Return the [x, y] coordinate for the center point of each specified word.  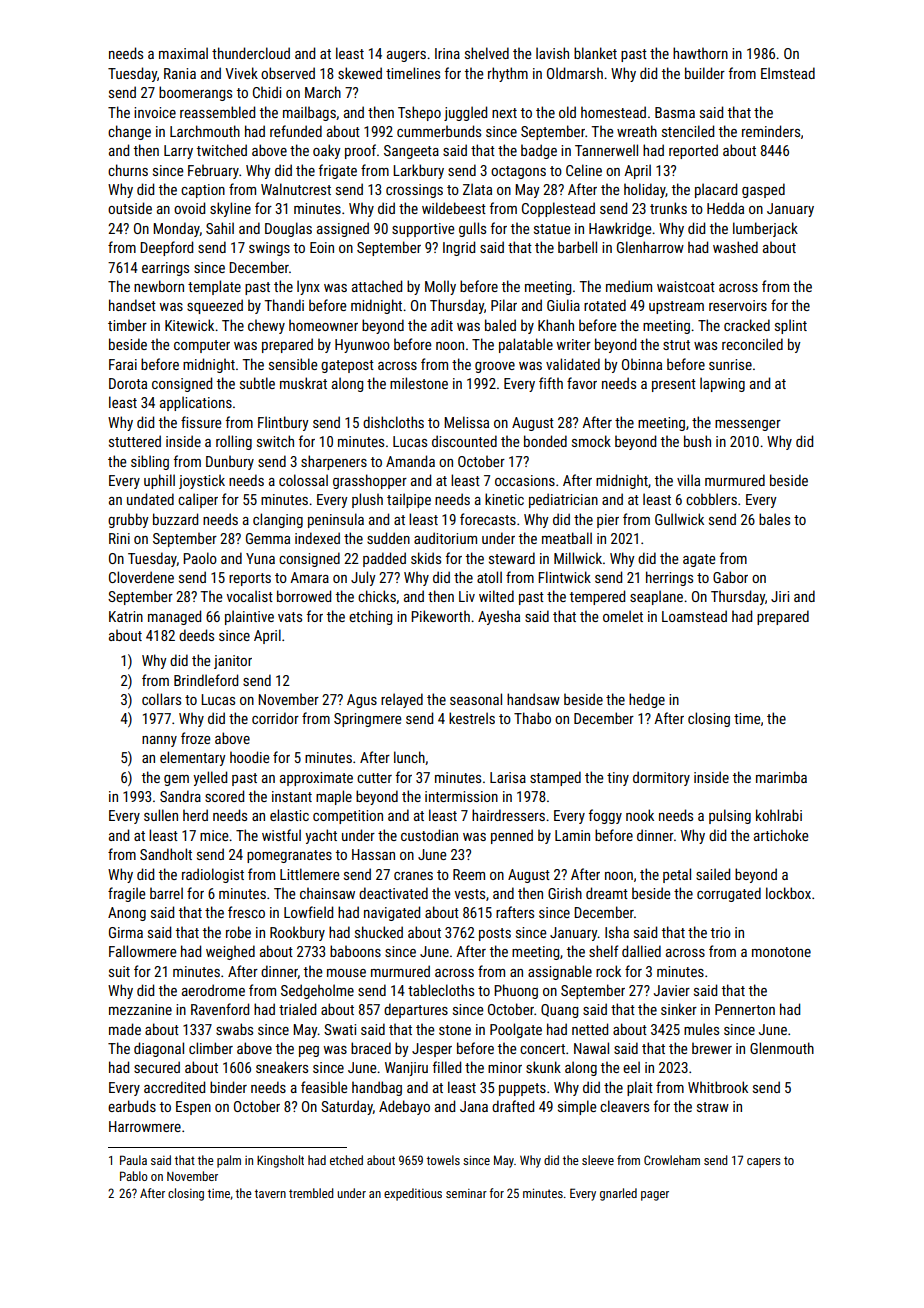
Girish [565, 893]
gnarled [618, 1194]
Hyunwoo [362, 346]
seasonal [476, 699]
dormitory [661, 778]
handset [132, 305]
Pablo [134, 1176]
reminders [771, 131]
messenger [748, 425]
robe [238, 932]
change [129, 132]
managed [174, 617]
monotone [781, 952]
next [504, 113]
